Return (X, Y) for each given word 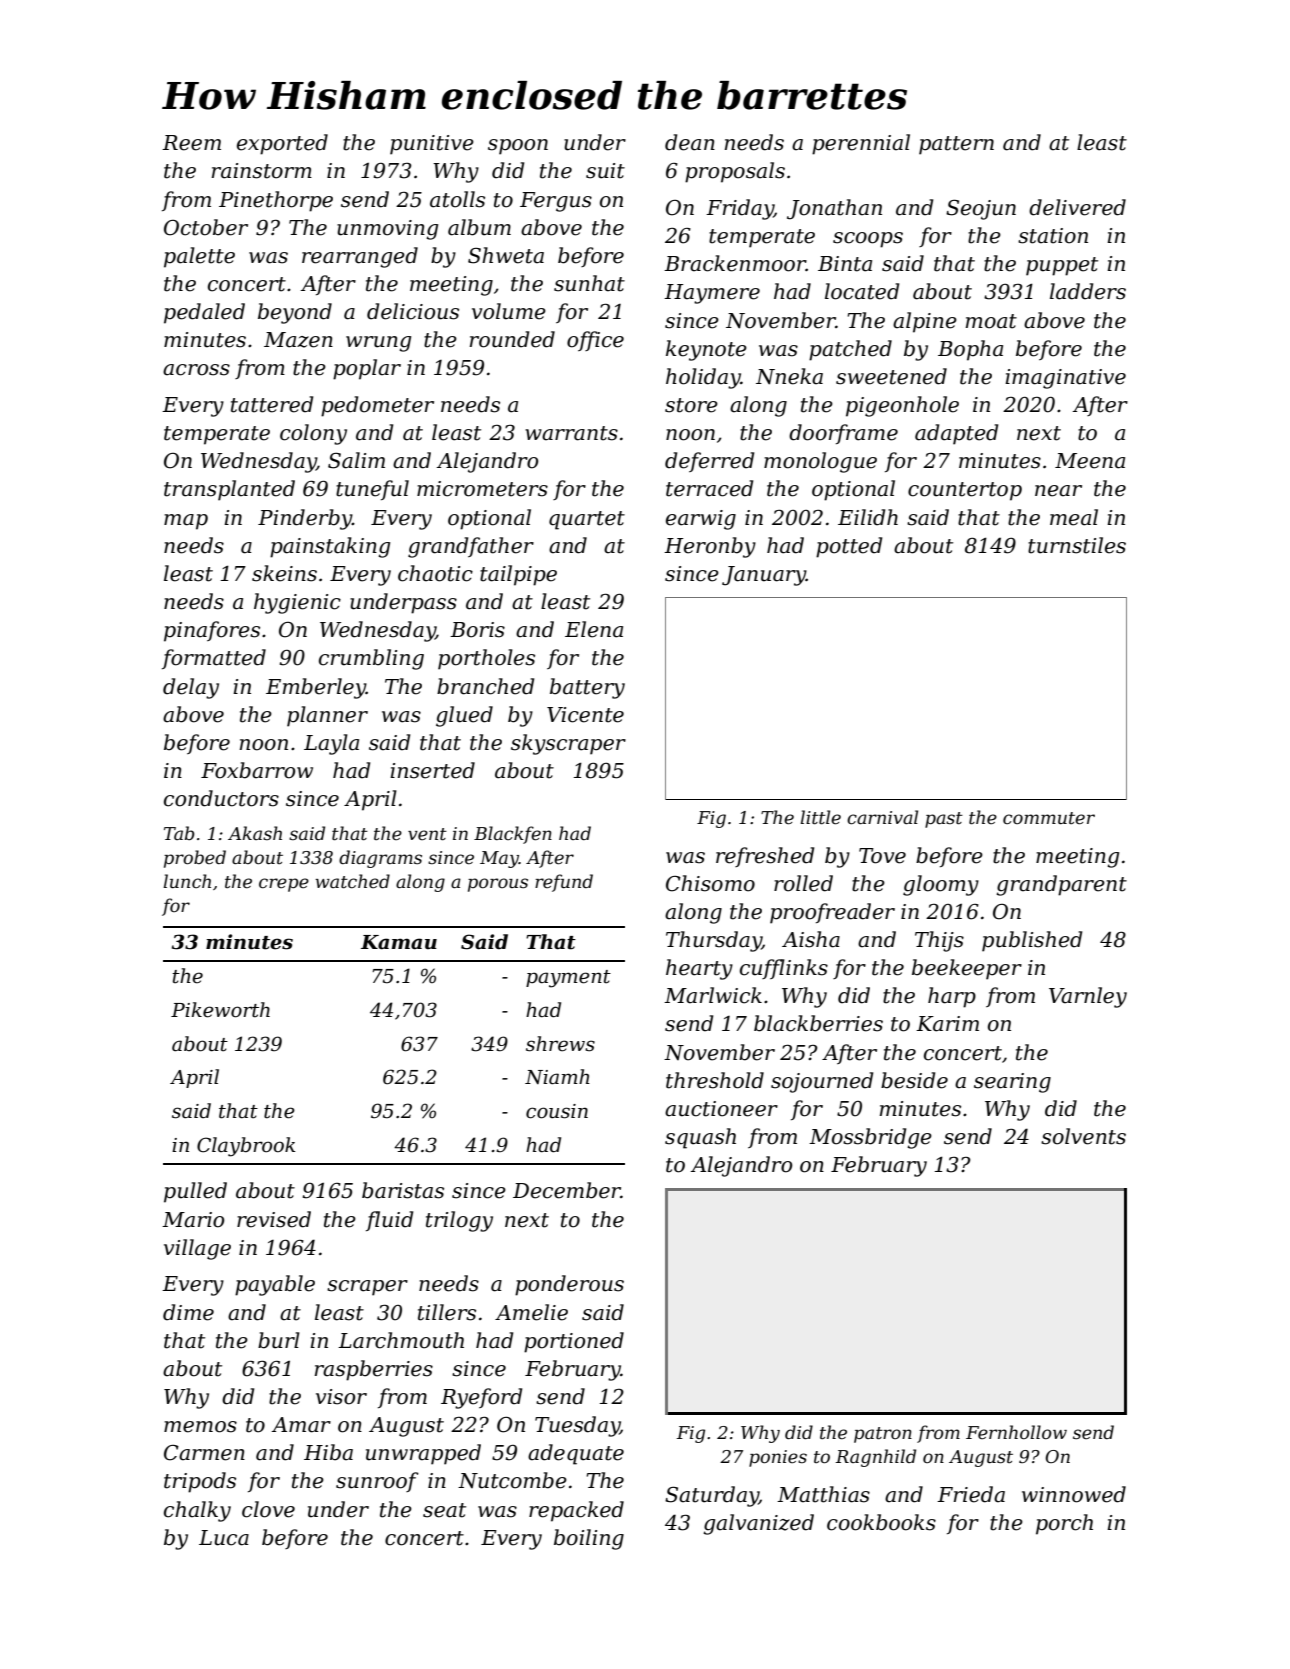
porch (1064, 1524)
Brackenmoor (735, 263)
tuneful (372, 490)
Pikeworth (220, 1010)
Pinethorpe (276, 201)
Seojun (981, 209)
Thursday (714, 941)
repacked (576, 1511)
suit (605, 171)
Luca (224, 1538)
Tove (882, 856)
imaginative (1065, 379)
